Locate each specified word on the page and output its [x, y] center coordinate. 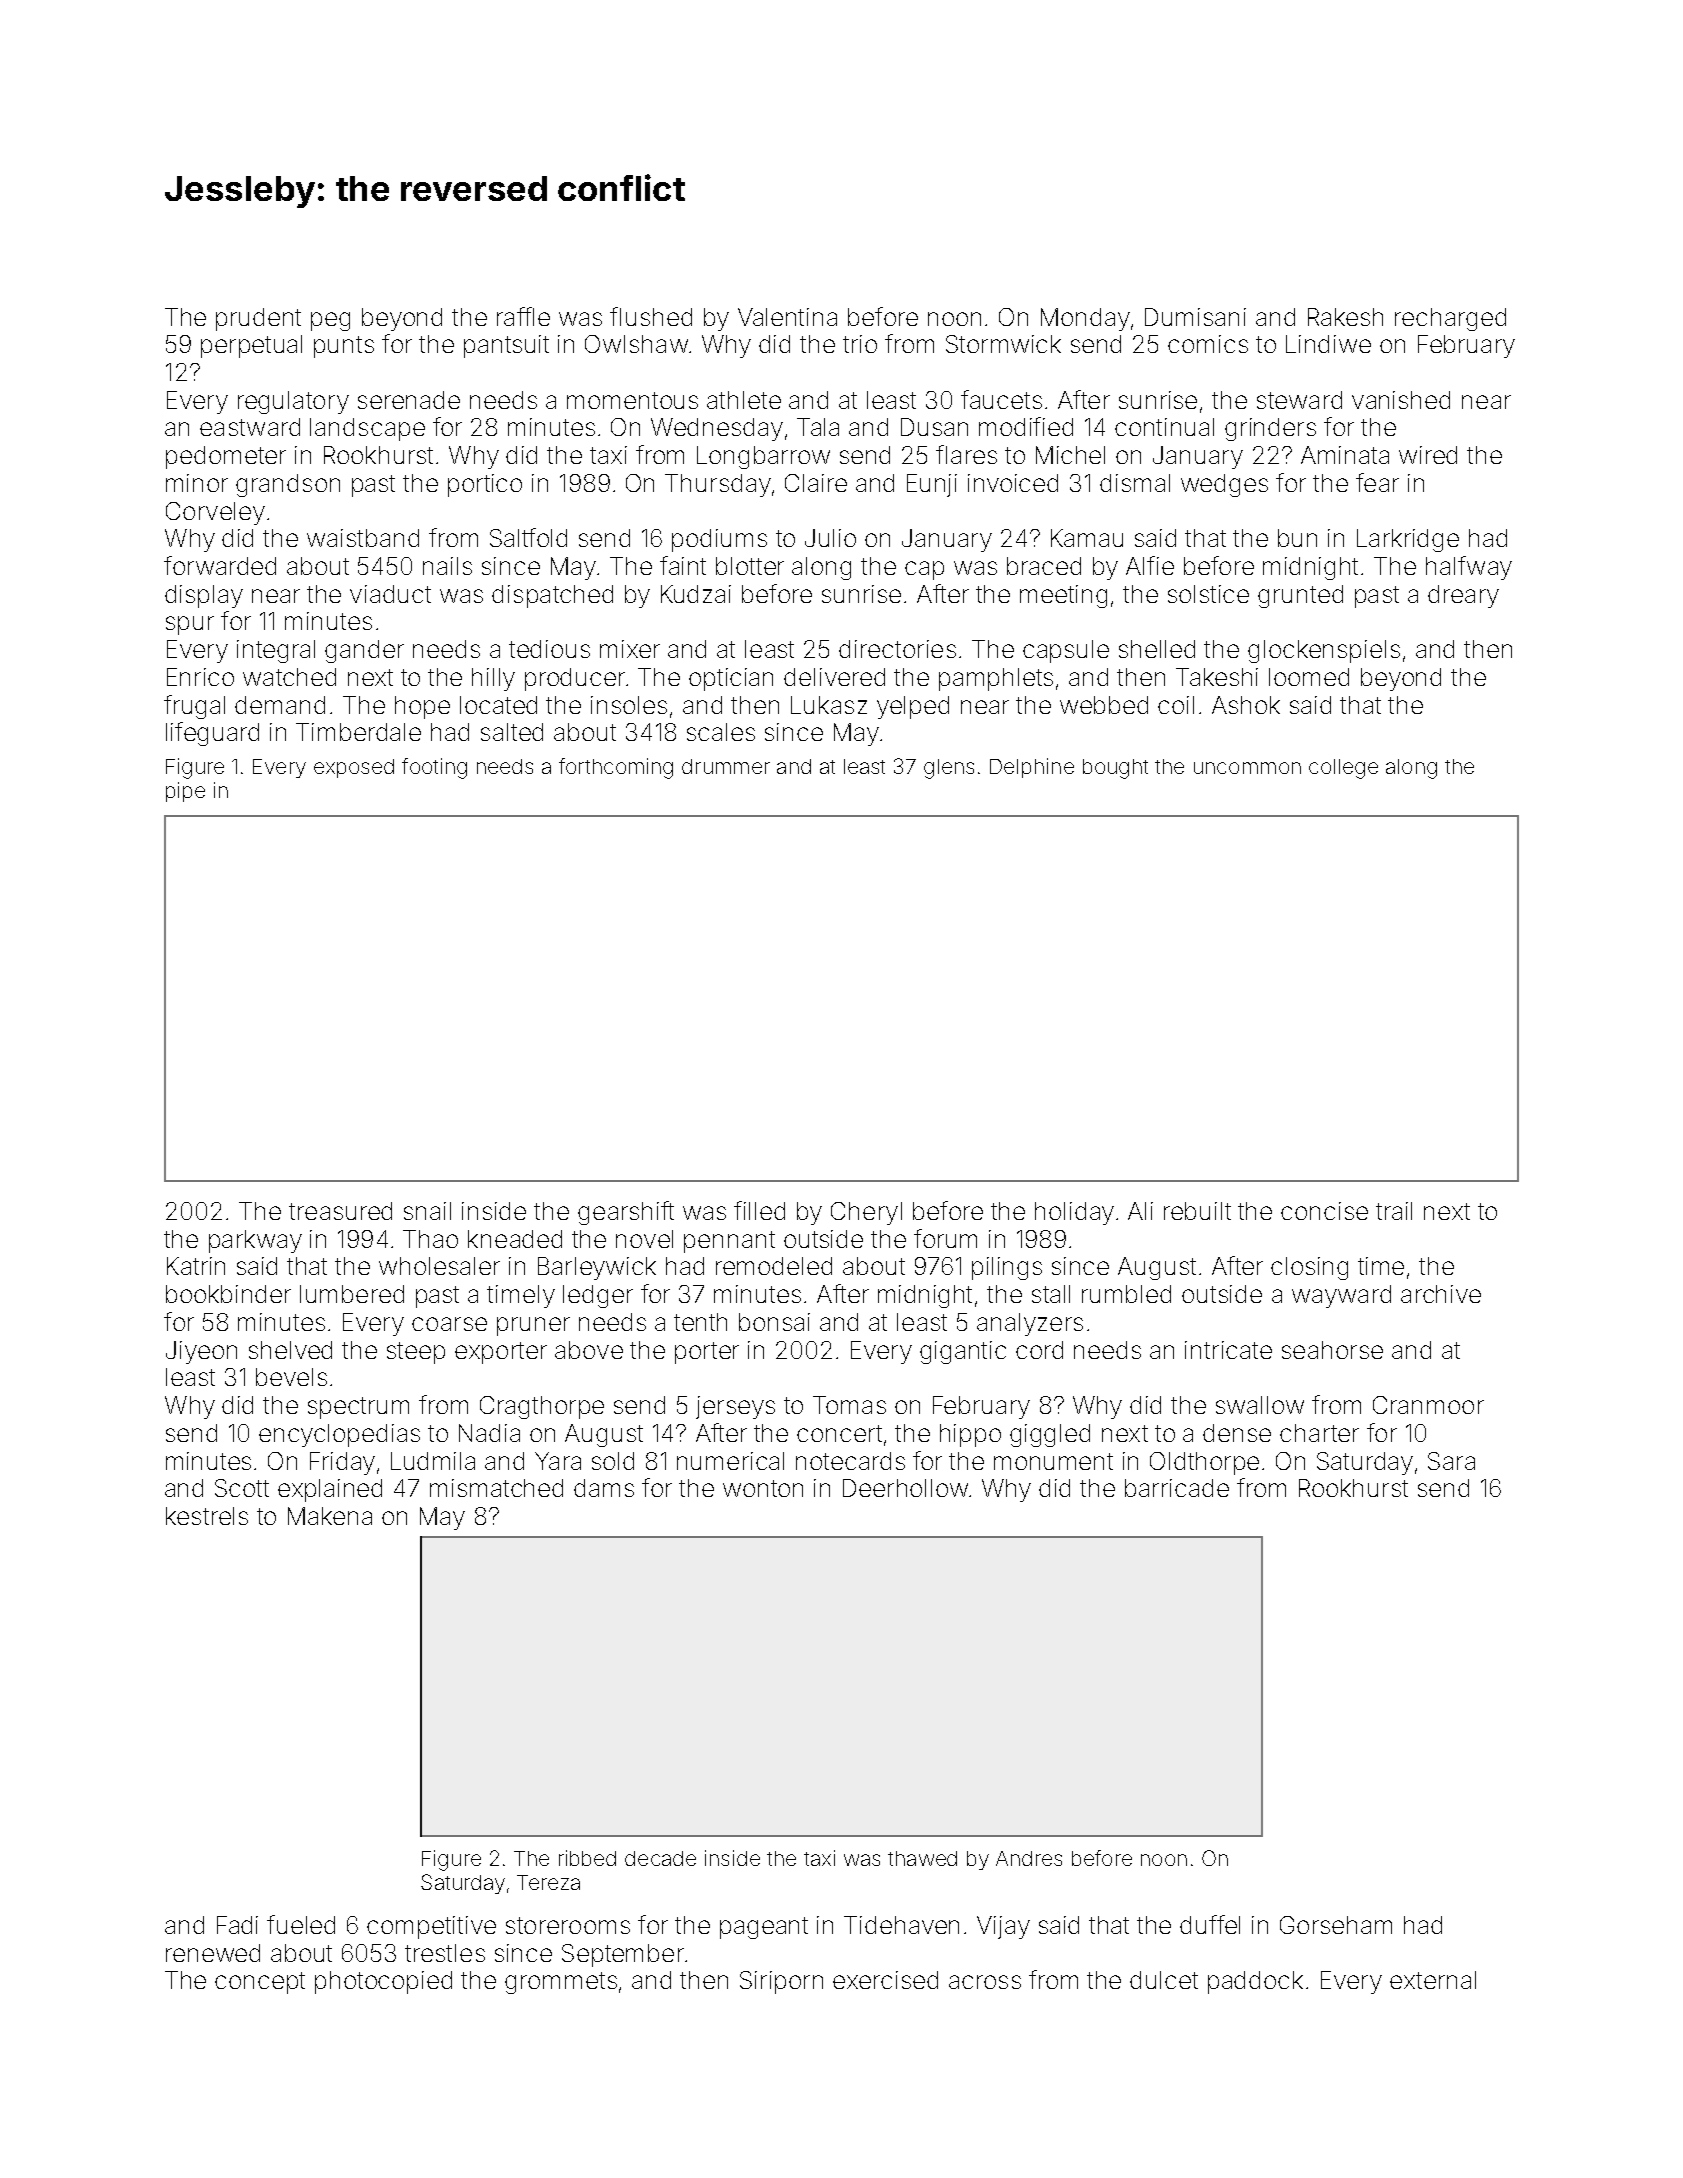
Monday [1085, 319]
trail [1394, 1211]
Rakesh [1345, 317]
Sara [1451, 1461]
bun [1297, 538]
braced [1044, 566]
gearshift [626, 1213]
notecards [850, 1461]
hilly [493, 679]
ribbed [587, 1858]
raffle [523, 316]
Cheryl [866, 1213]
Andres [1029, 1858]
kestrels [207, 1516]
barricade [1177, 1488]
